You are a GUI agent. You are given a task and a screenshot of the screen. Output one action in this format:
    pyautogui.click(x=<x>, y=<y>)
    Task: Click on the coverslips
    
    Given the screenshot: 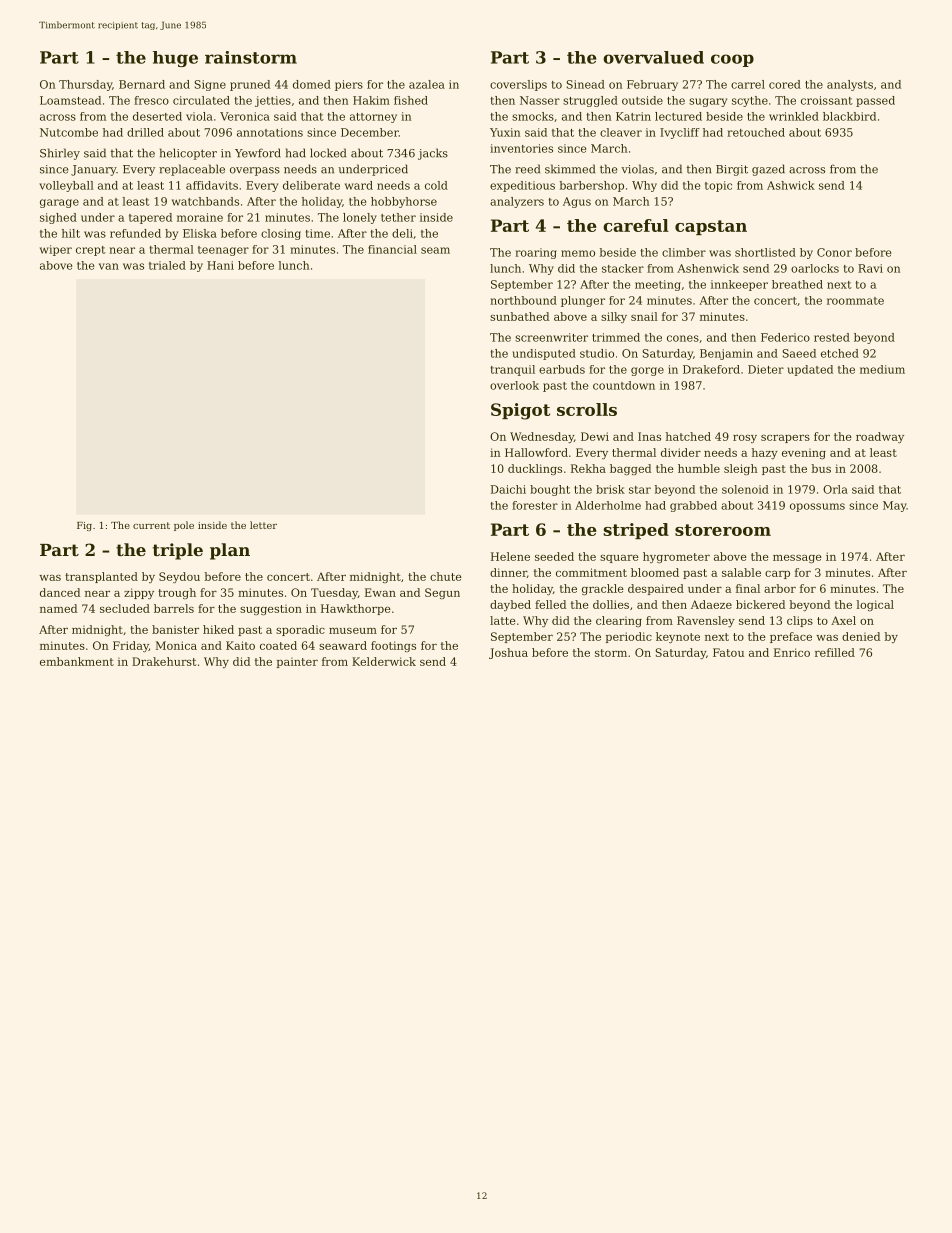 What is the action you would take?
    pyautogui.click(x=518, y=85)
